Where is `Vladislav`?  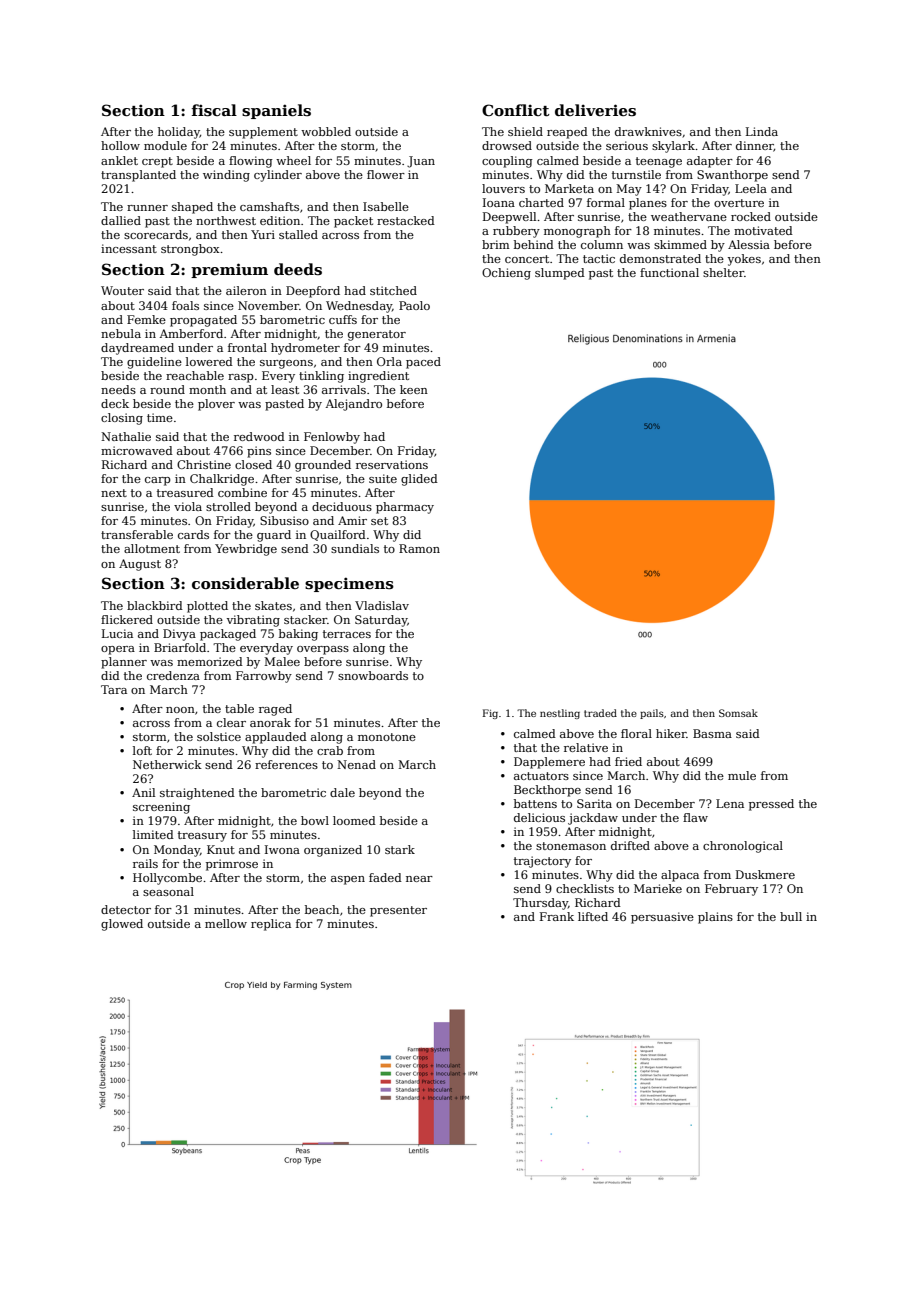
Vladislav is located at coordinates (382, 605).
